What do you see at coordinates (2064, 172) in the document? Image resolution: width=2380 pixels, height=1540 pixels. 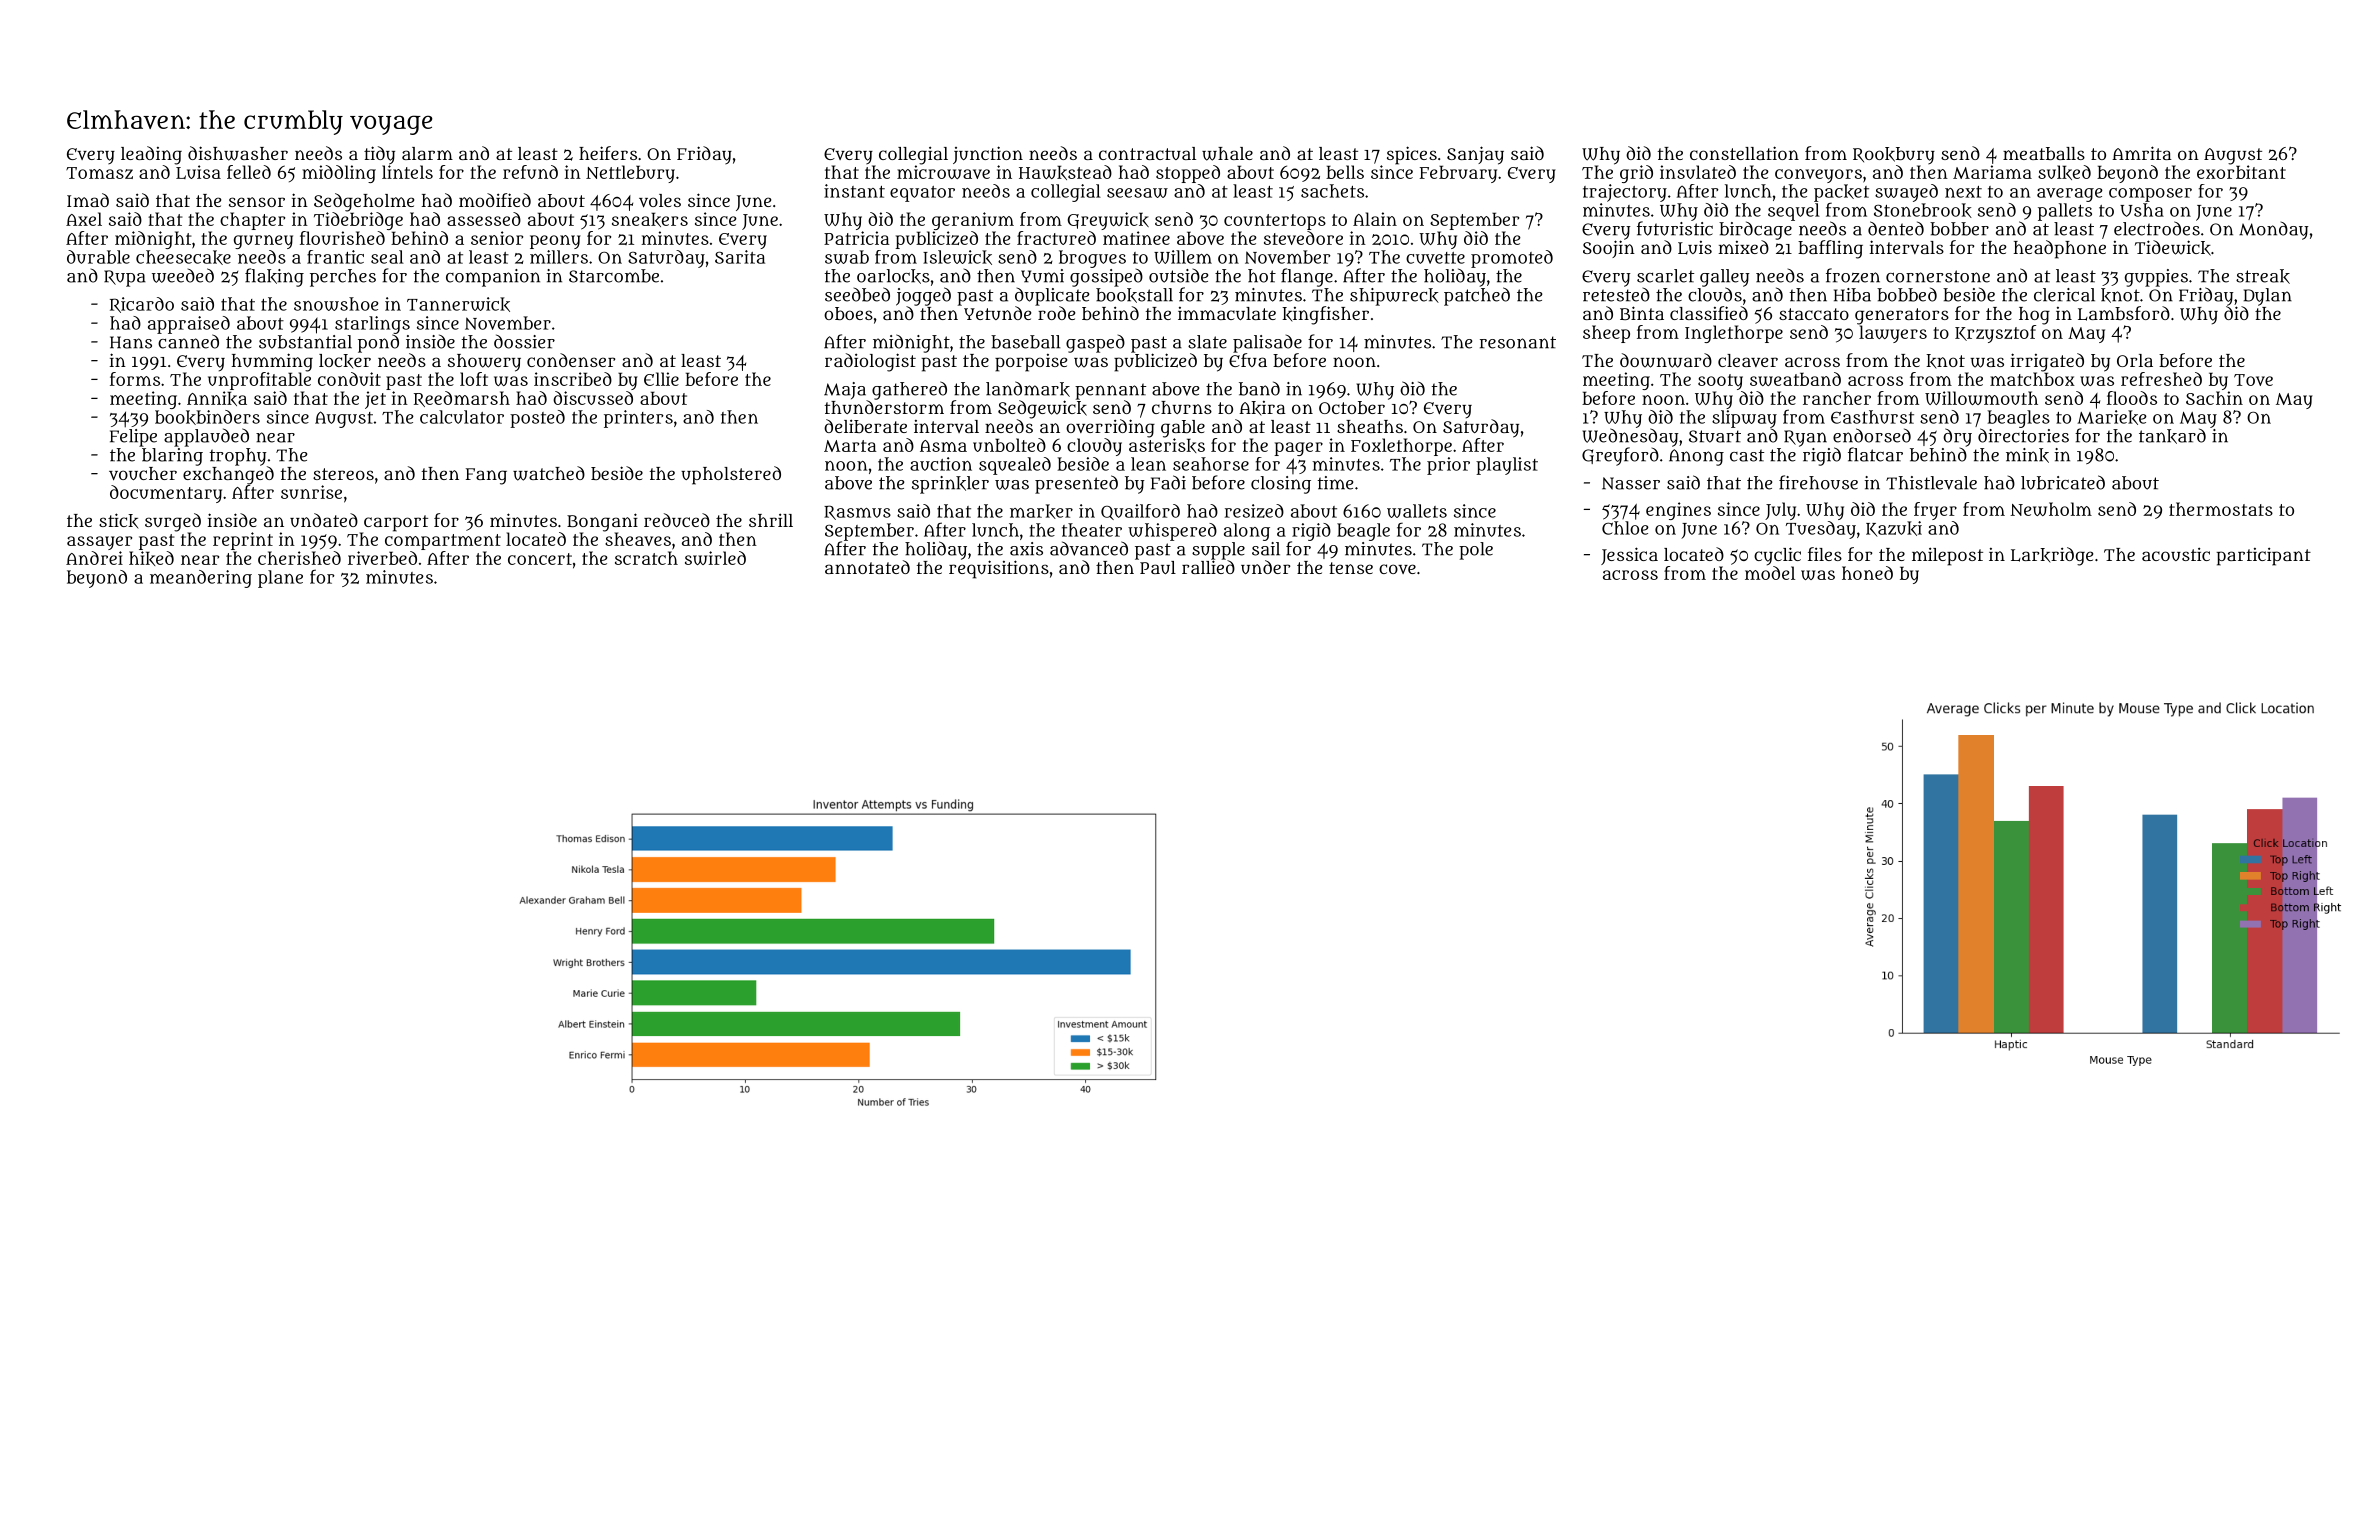 I see `sulked` at bounding box center [2064, 172].
